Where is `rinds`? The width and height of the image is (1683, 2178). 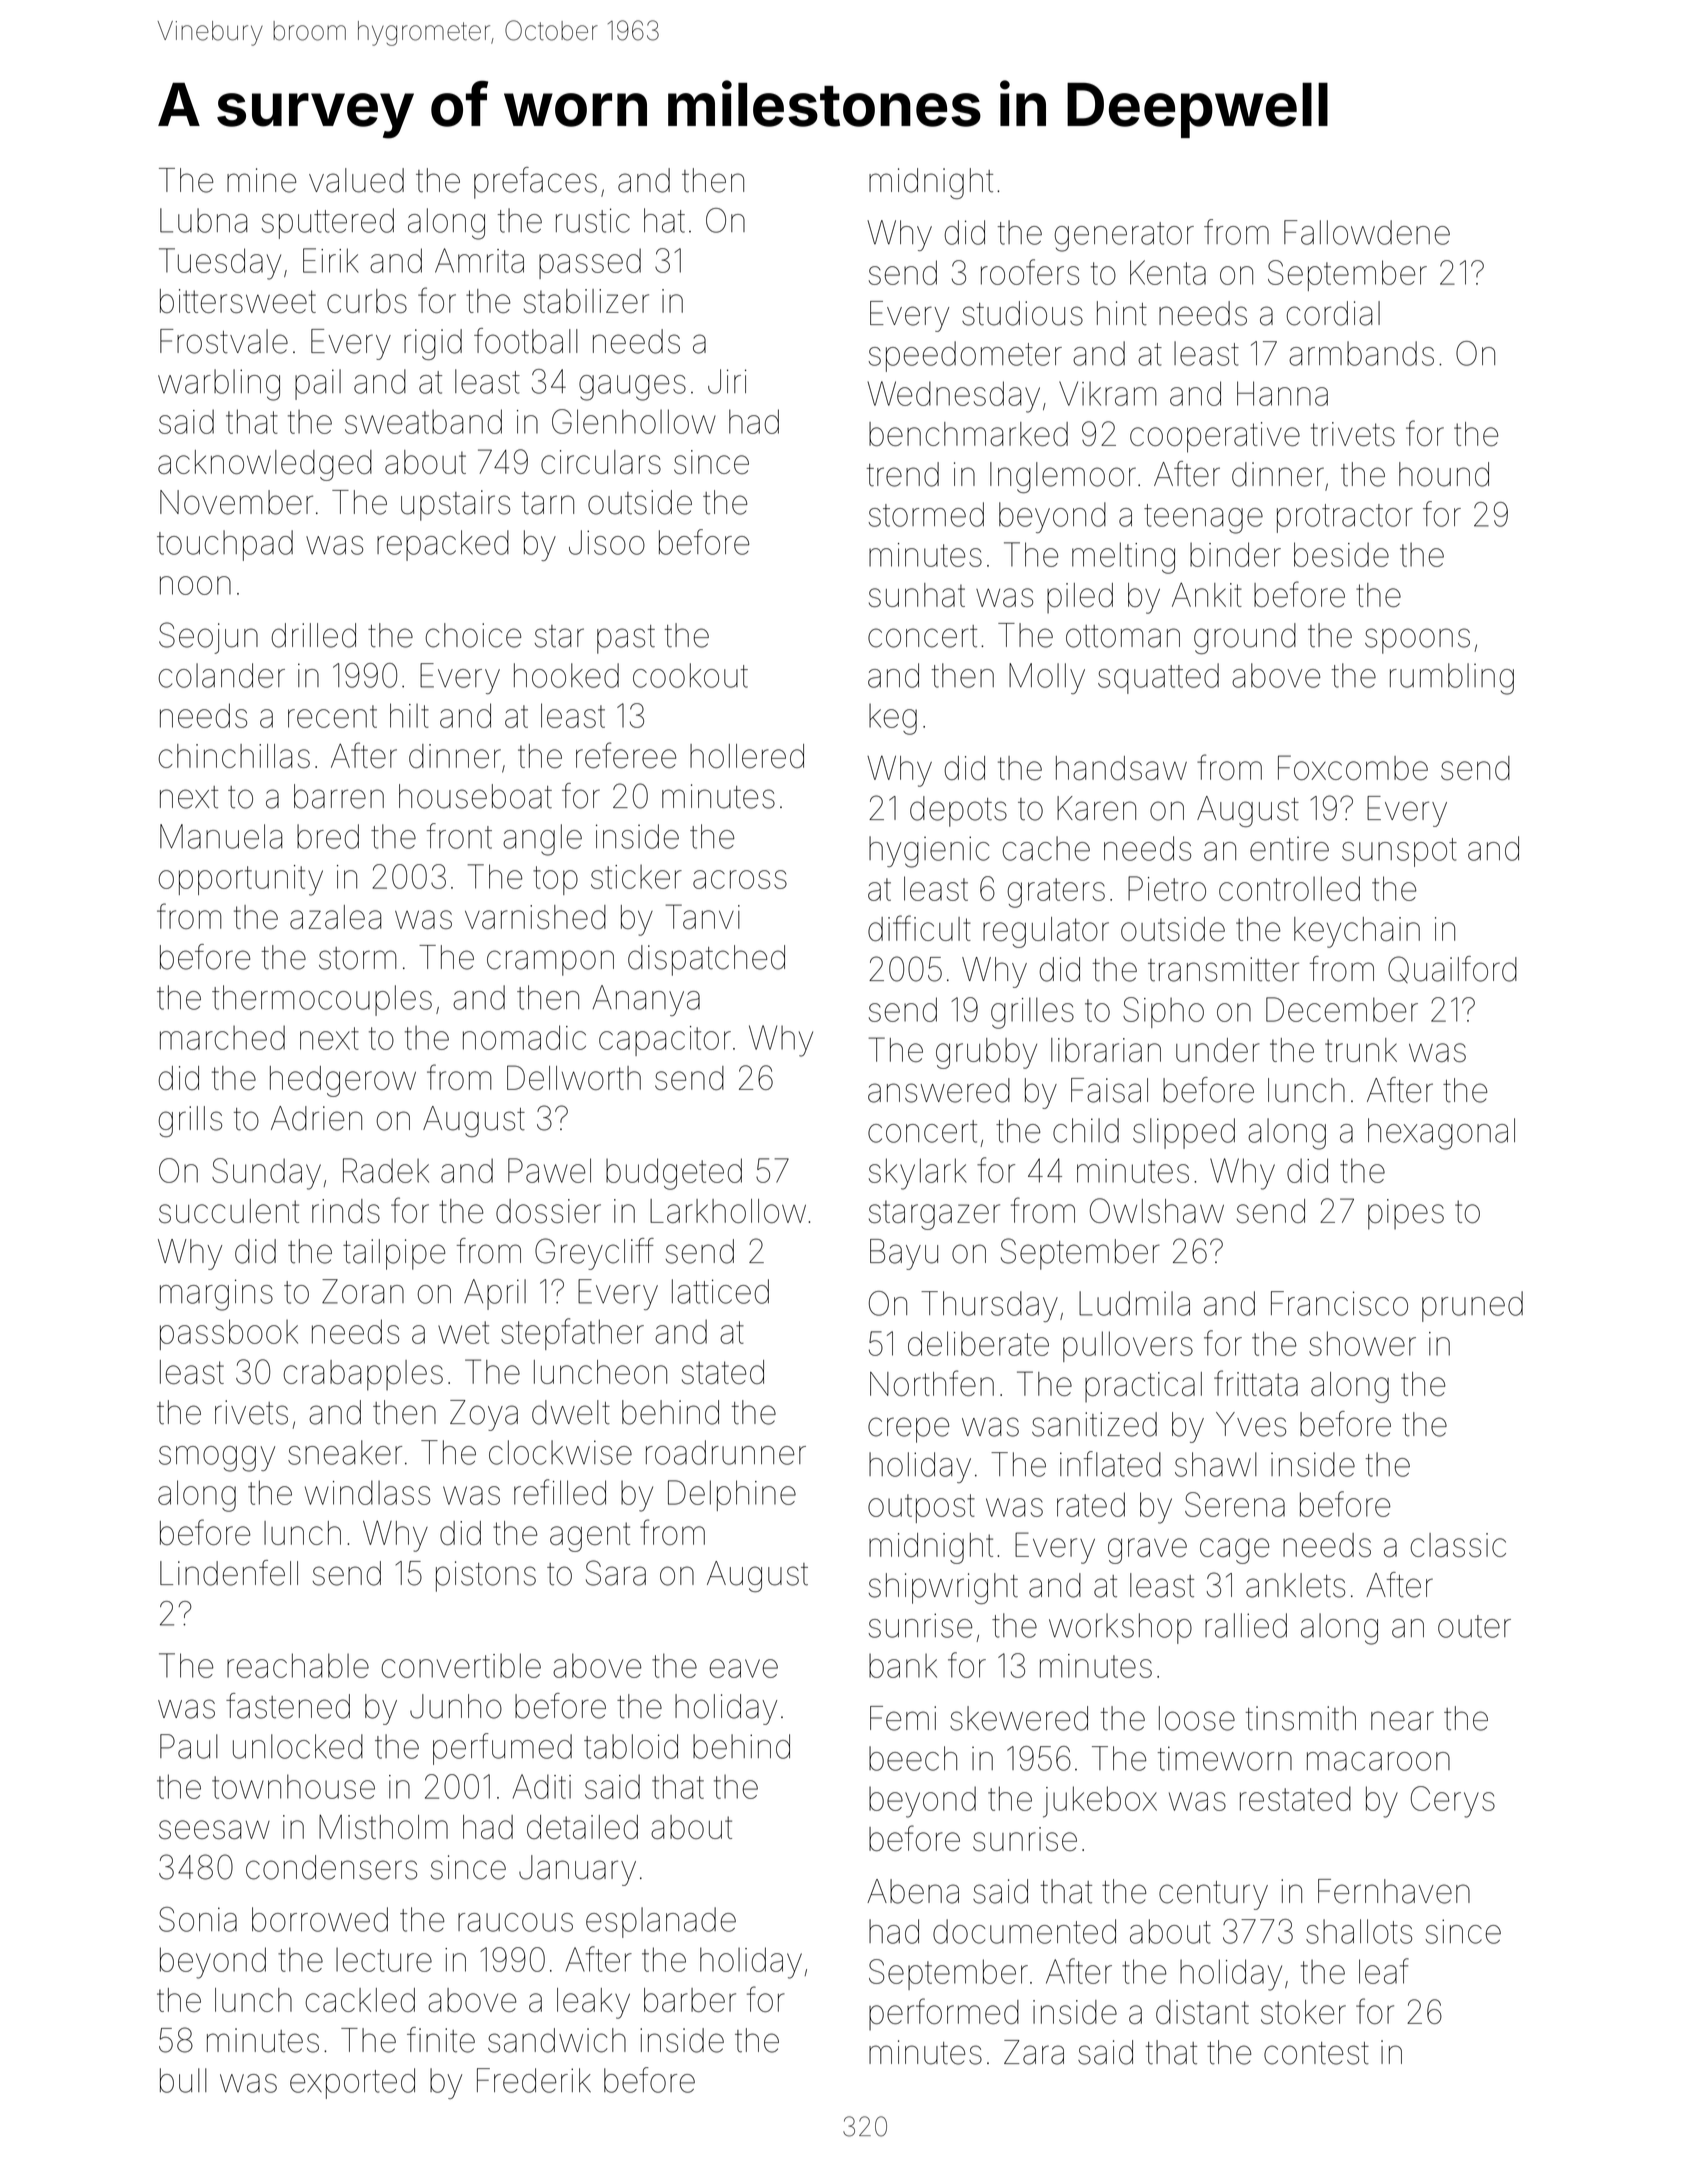
rinds is located at coordinates (346, 1211).
